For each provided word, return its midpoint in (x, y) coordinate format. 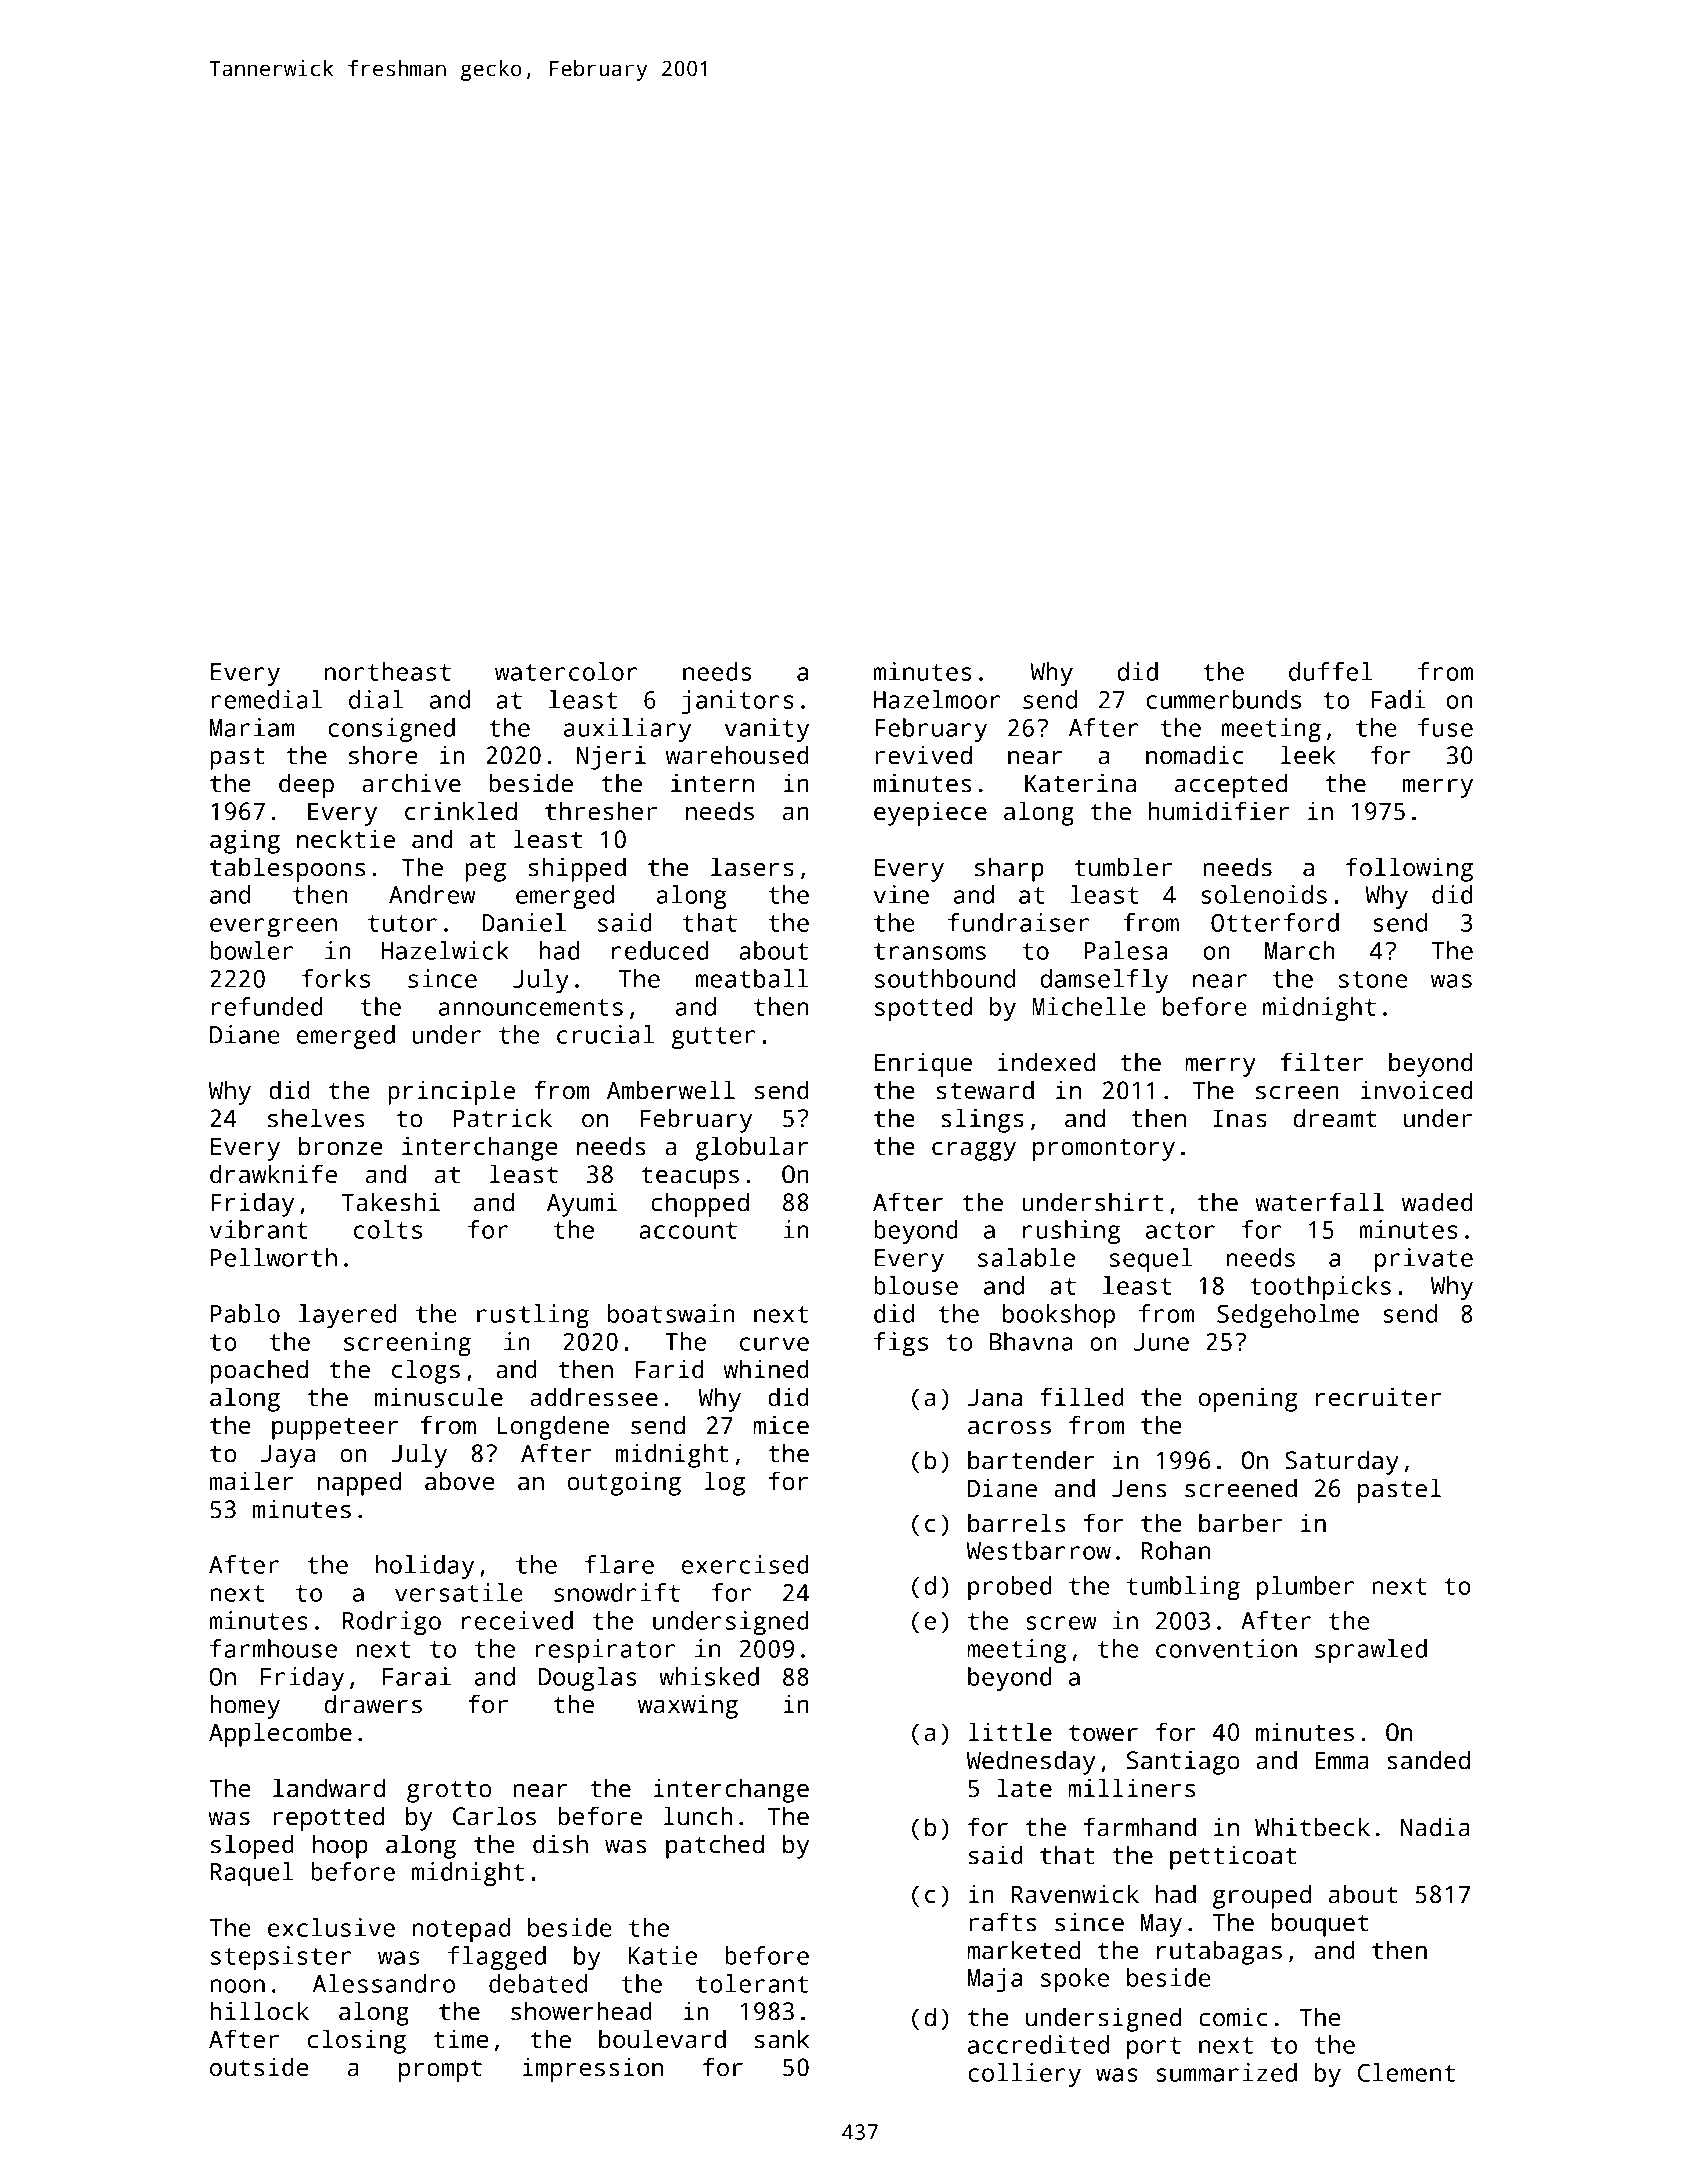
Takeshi (390, 1202)
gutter (713, 1038)
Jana (995, 1397)
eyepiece (930, 813)
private (1424, 1260)
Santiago (1183, 1762)
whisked (709, 1676)
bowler (251, 950)
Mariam (252, 727)
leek (1307, 755)
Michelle (1089, 1006)
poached (259, 1371)
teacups (690, 1178)
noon (237, 1986)
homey (245, 1706)
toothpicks (1320, 1288)
